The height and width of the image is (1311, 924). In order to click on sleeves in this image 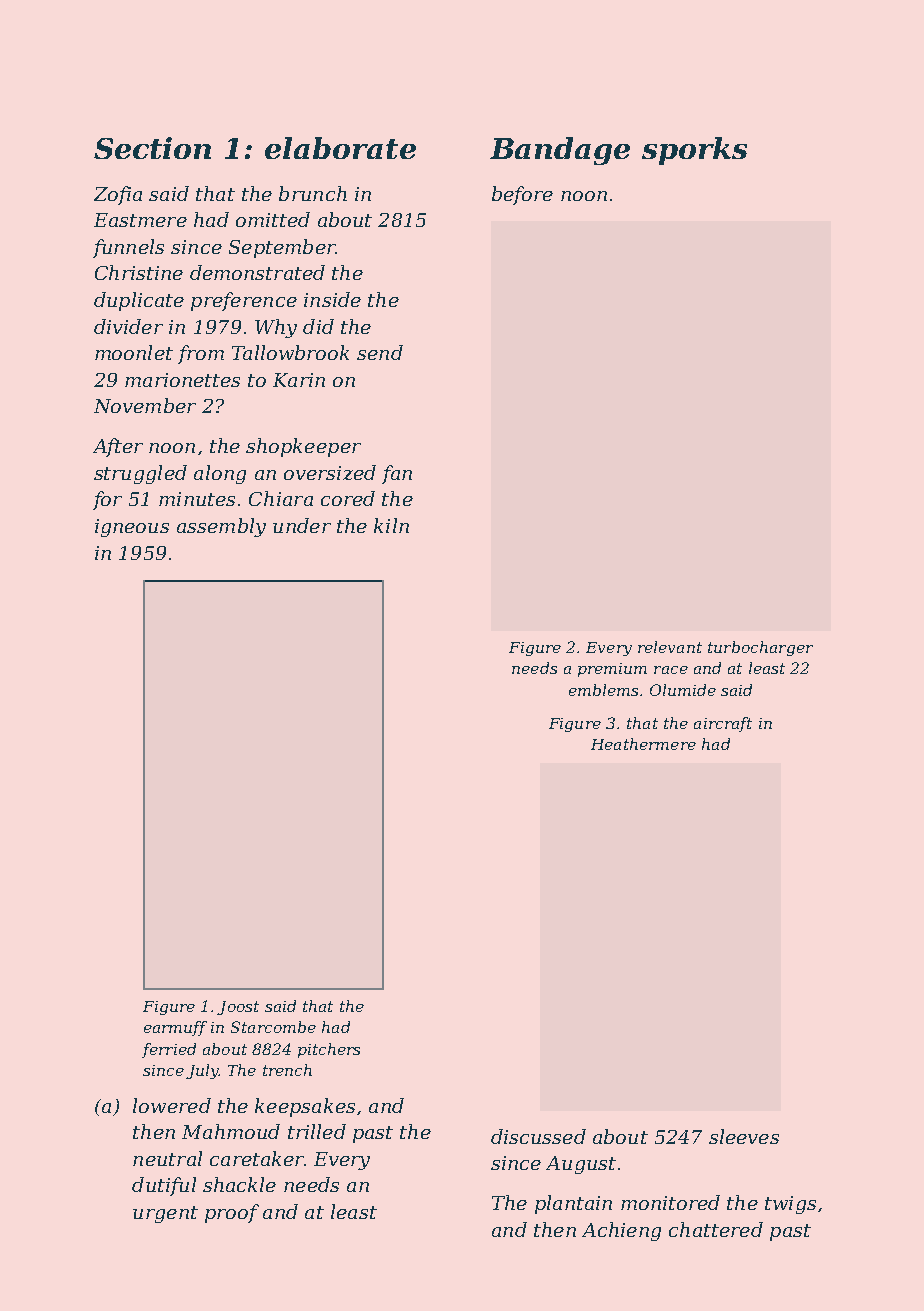, I will do `click(744, 1136)`.
